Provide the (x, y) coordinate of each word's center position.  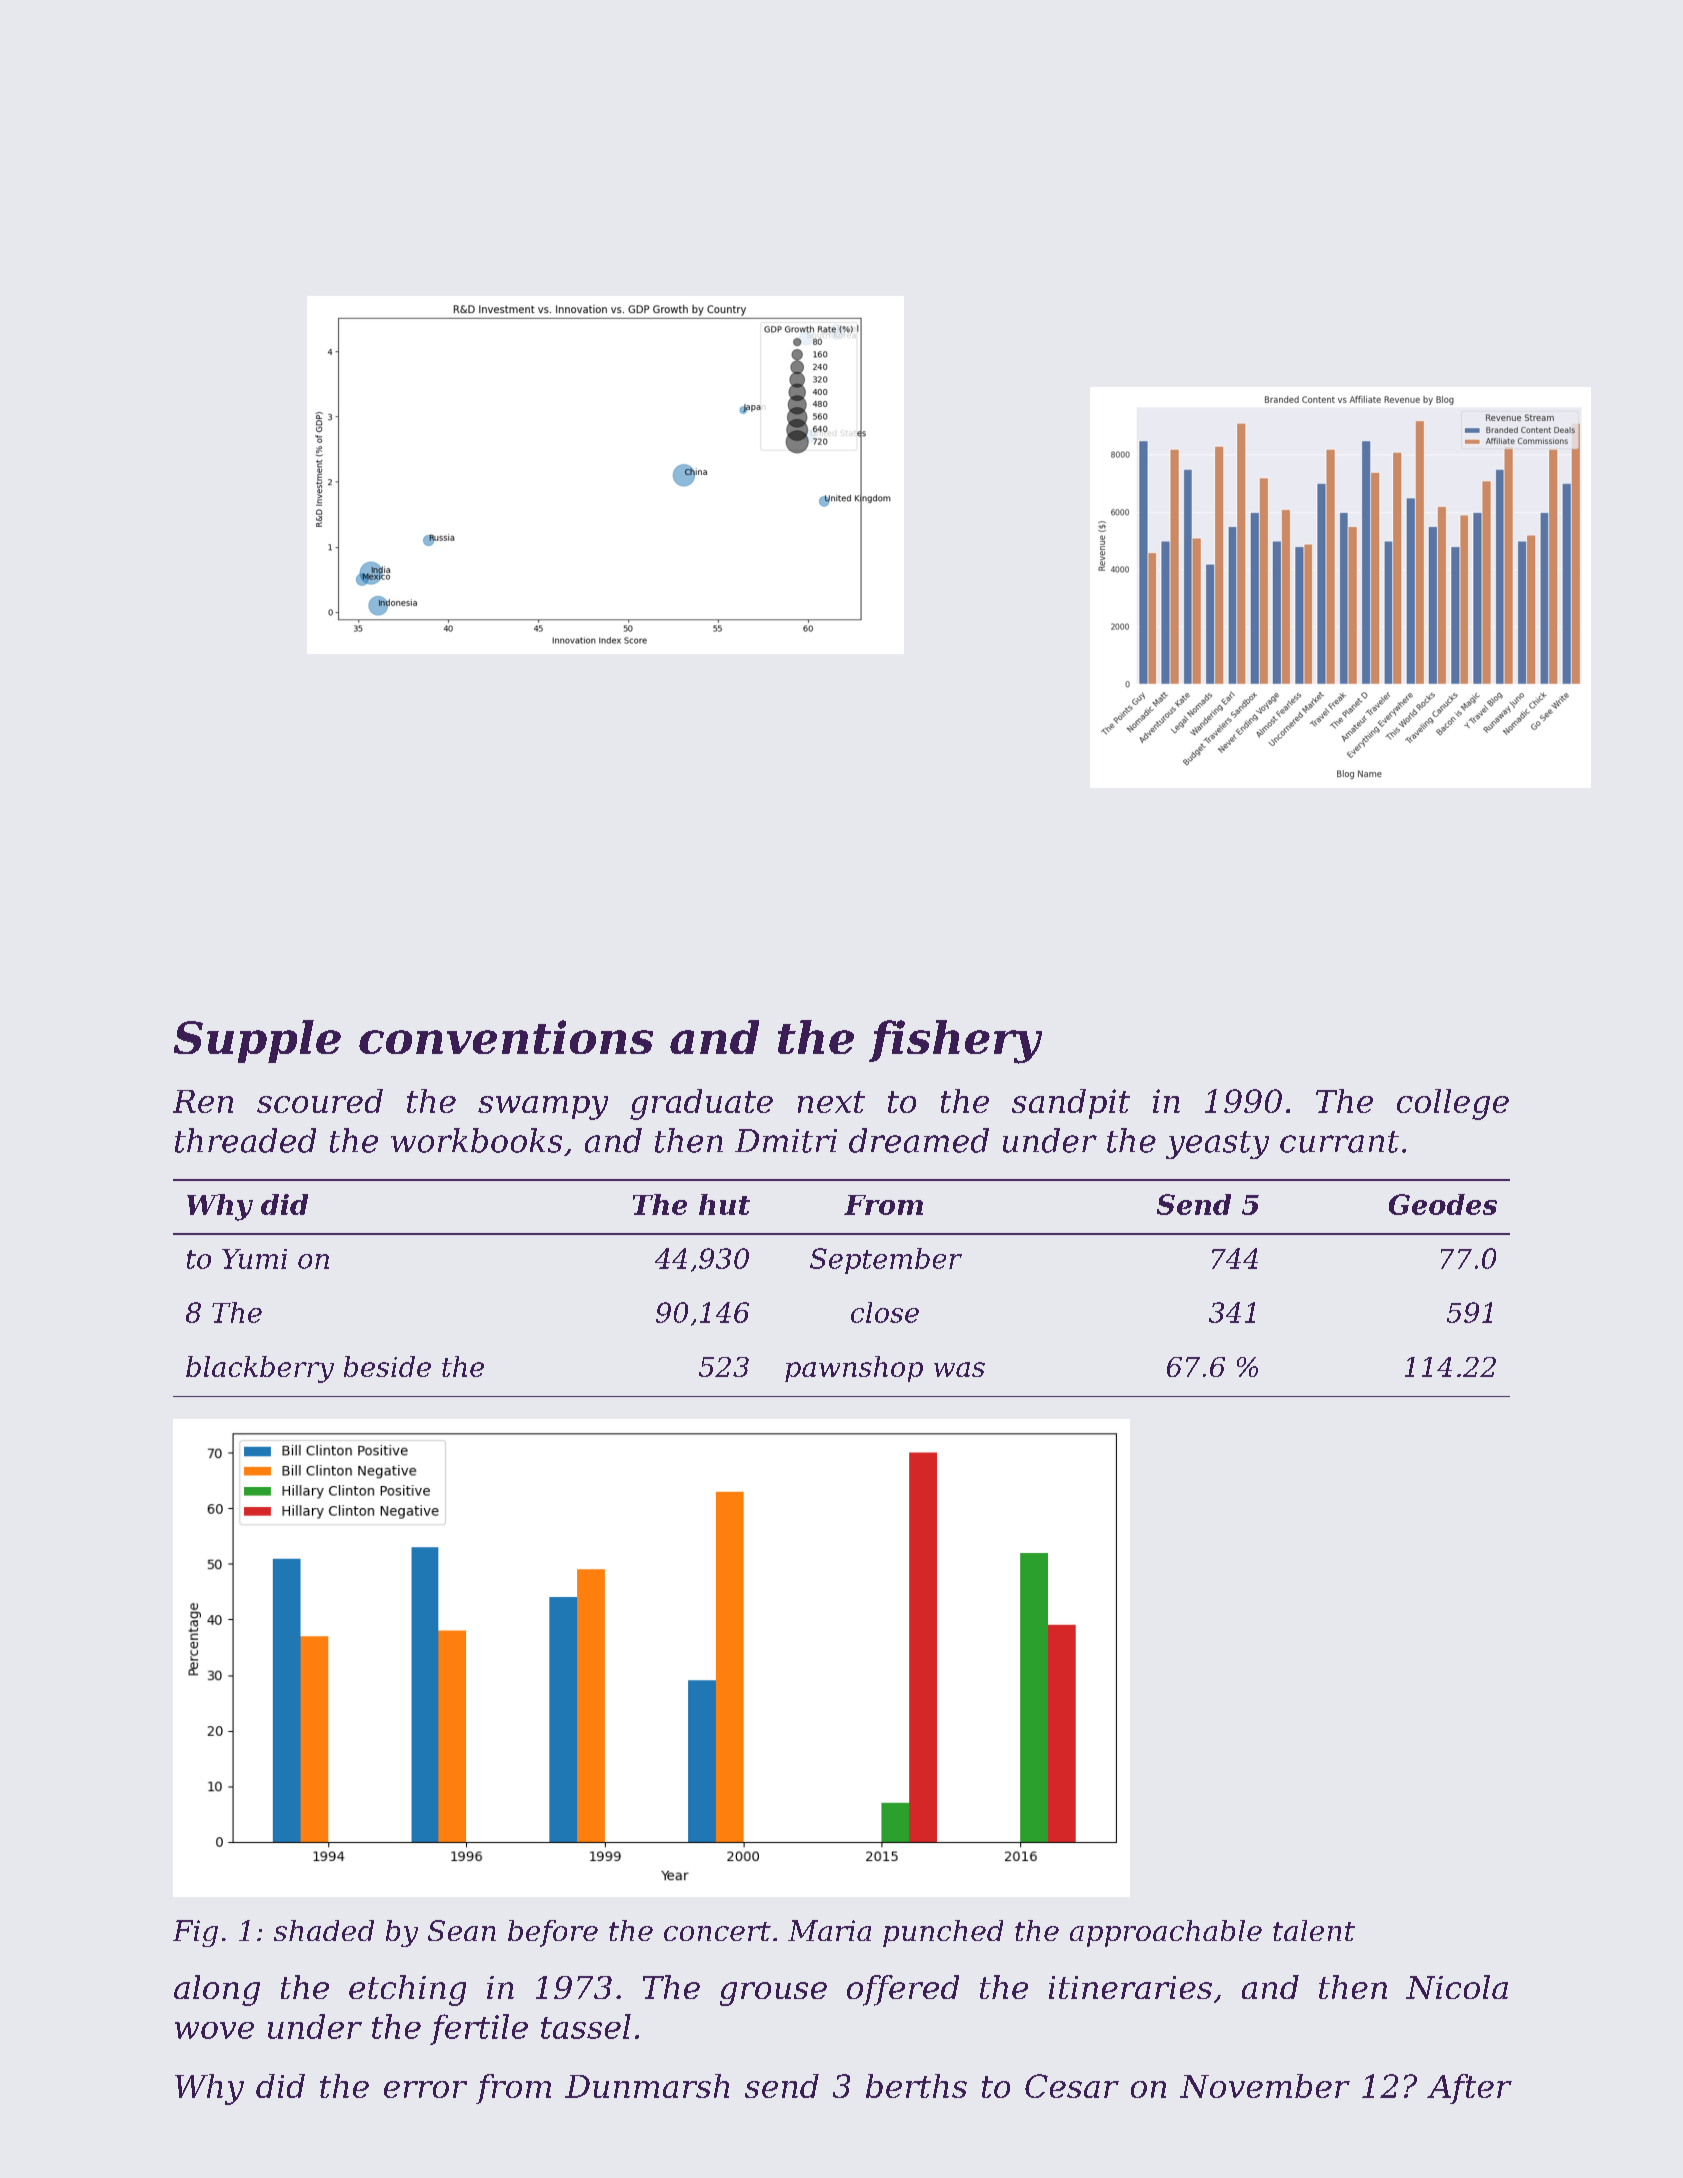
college (1453, 1104)
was (959, 1369)
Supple (257, 1041)
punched (943, 1933)
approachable (1166, 1933)
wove (214, 2030)
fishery (955, 1042)
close (885, 1312)
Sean (462, 1930)
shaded (324, 1930)
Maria (829, 1930)
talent (1314, 1930)
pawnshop (854, 1369)
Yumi (254, 1259)
